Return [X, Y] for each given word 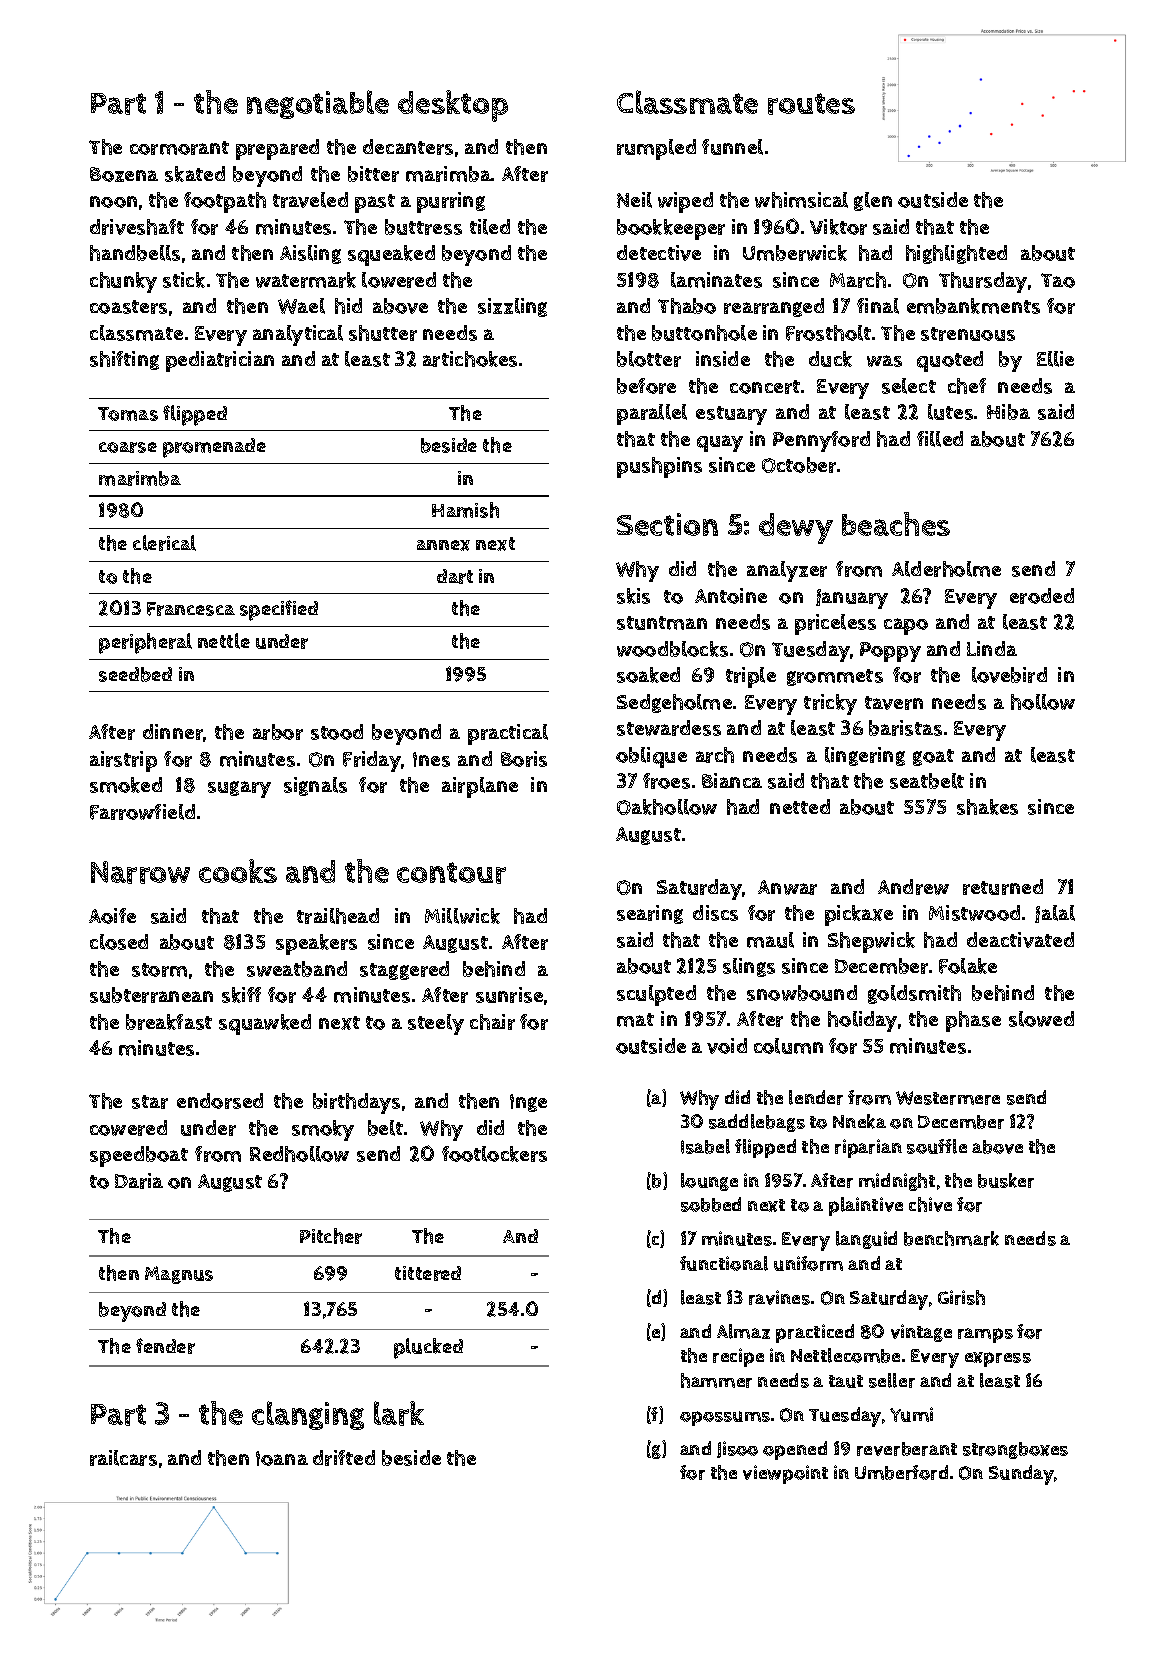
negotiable [318, 104]
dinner [173, 733]
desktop [453, 106]
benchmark [951, 1238]
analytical [298, 335]
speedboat [139, 1156]
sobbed [711, 1204]
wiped [685, 202]
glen [873, 201]
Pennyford [821, 441]
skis [633, 596]
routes [811, 104]
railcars [123, 1458]
